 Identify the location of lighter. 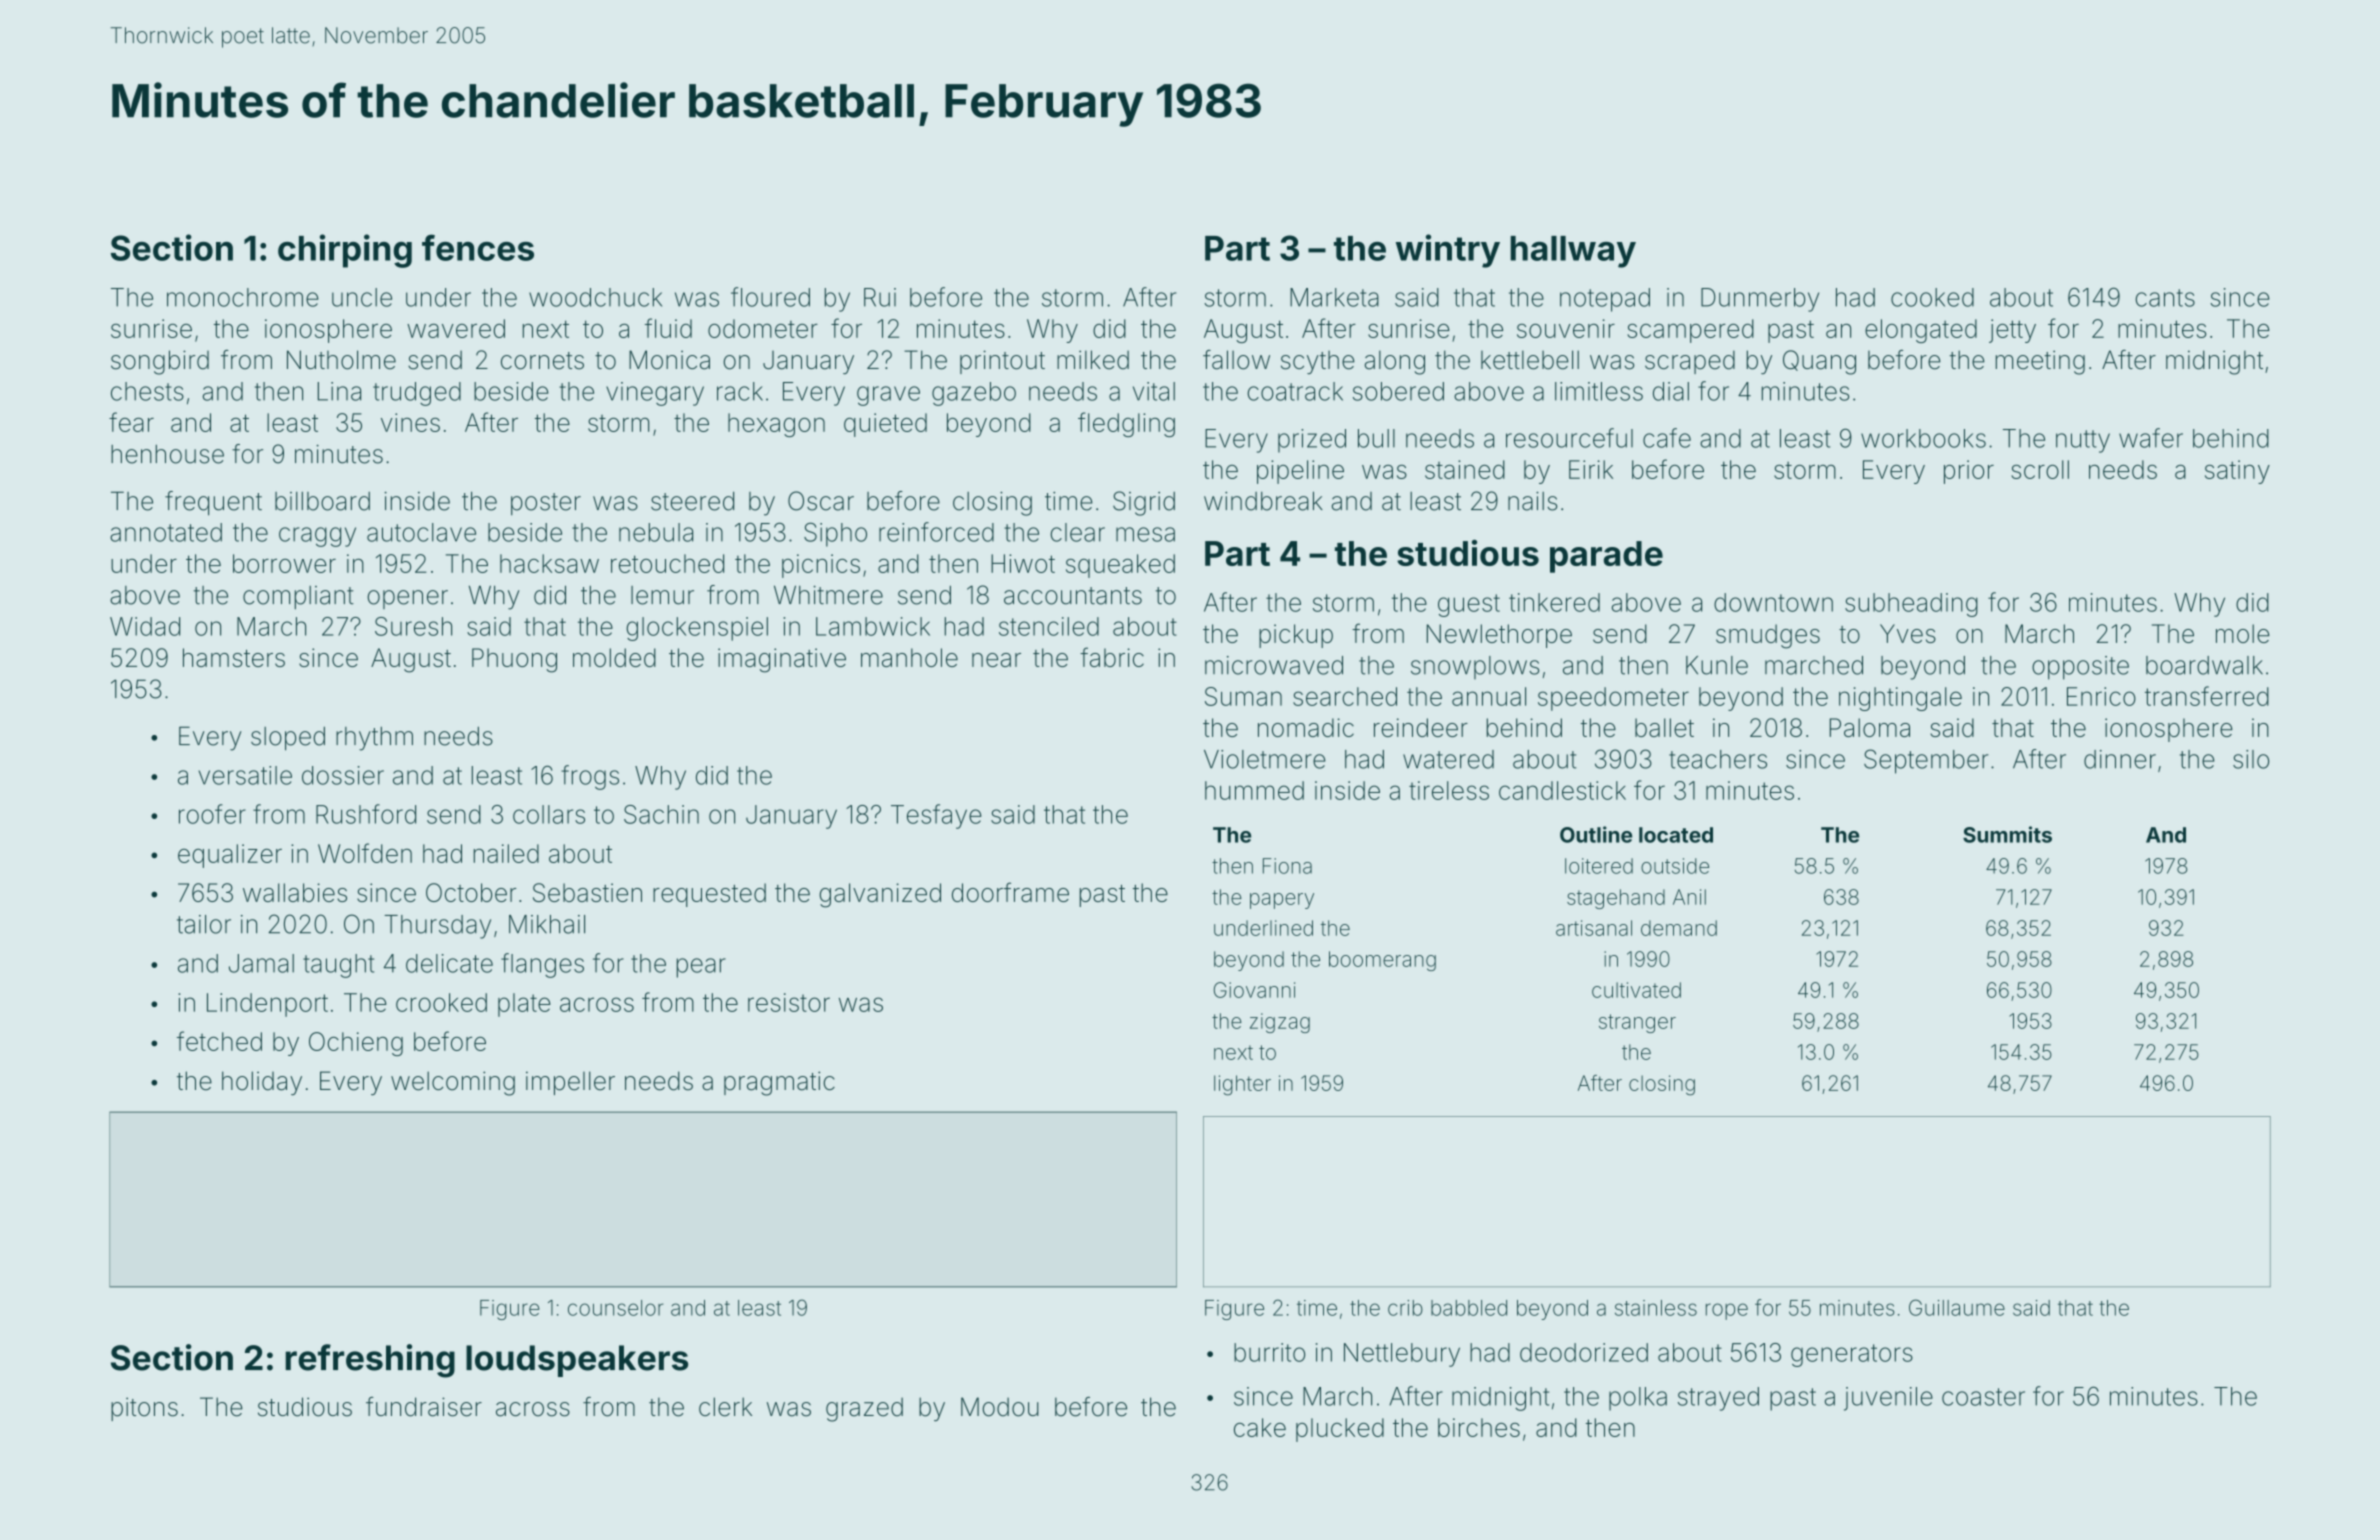
(1242, 1085).
